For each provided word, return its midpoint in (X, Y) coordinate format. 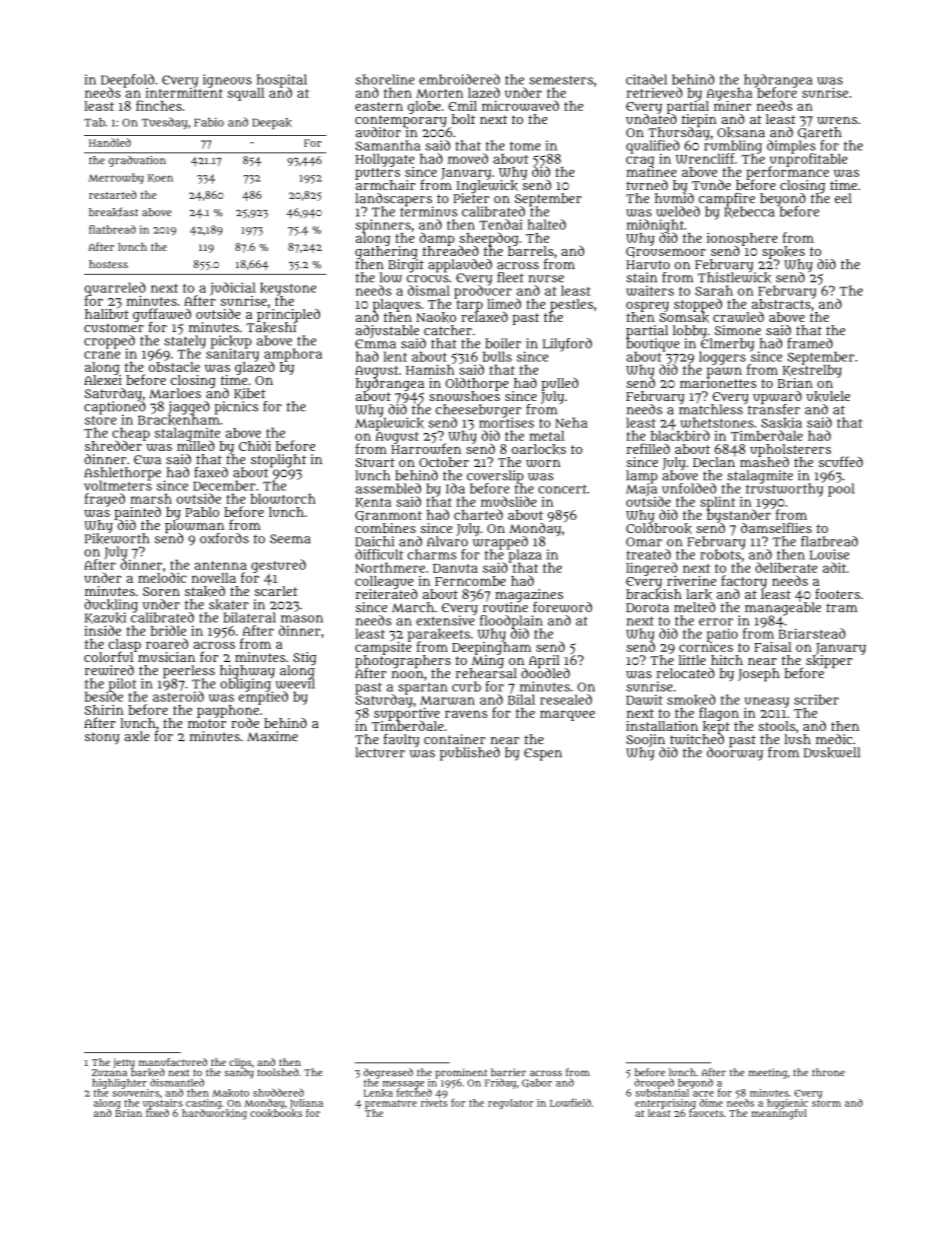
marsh (151, 499)
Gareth (820, 133)
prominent (461, 1073)
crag (640, 161)
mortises (506, 422)
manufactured (173, 1062)
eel (843, 198)
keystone (288, 289)
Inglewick (487, 186)
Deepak (272, 123)
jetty (124, 1063)
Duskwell (832, 752)
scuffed (841, 461)
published (470, 754)
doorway (735, 754)
